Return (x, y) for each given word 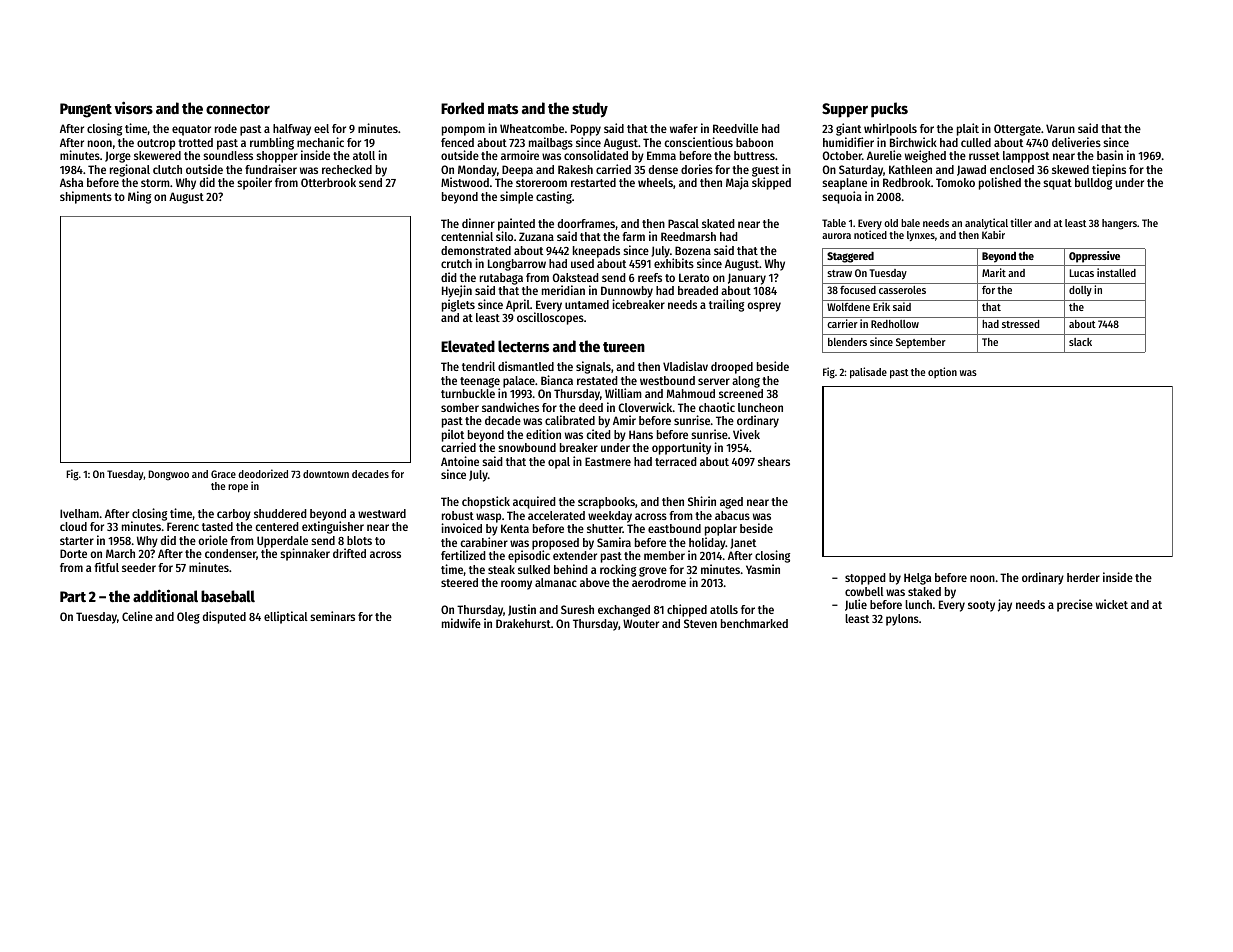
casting (554, 197)
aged (731, 503)
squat (1057, 184)
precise (1075, 605)
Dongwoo (168, 475)
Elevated (468, 346)
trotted (195, 142)
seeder (139, 567)
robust (458, 515)
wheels (655, 182)
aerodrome (659, 582)
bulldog (1093, 184)
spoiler (254, 183)
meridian (563, 290)
